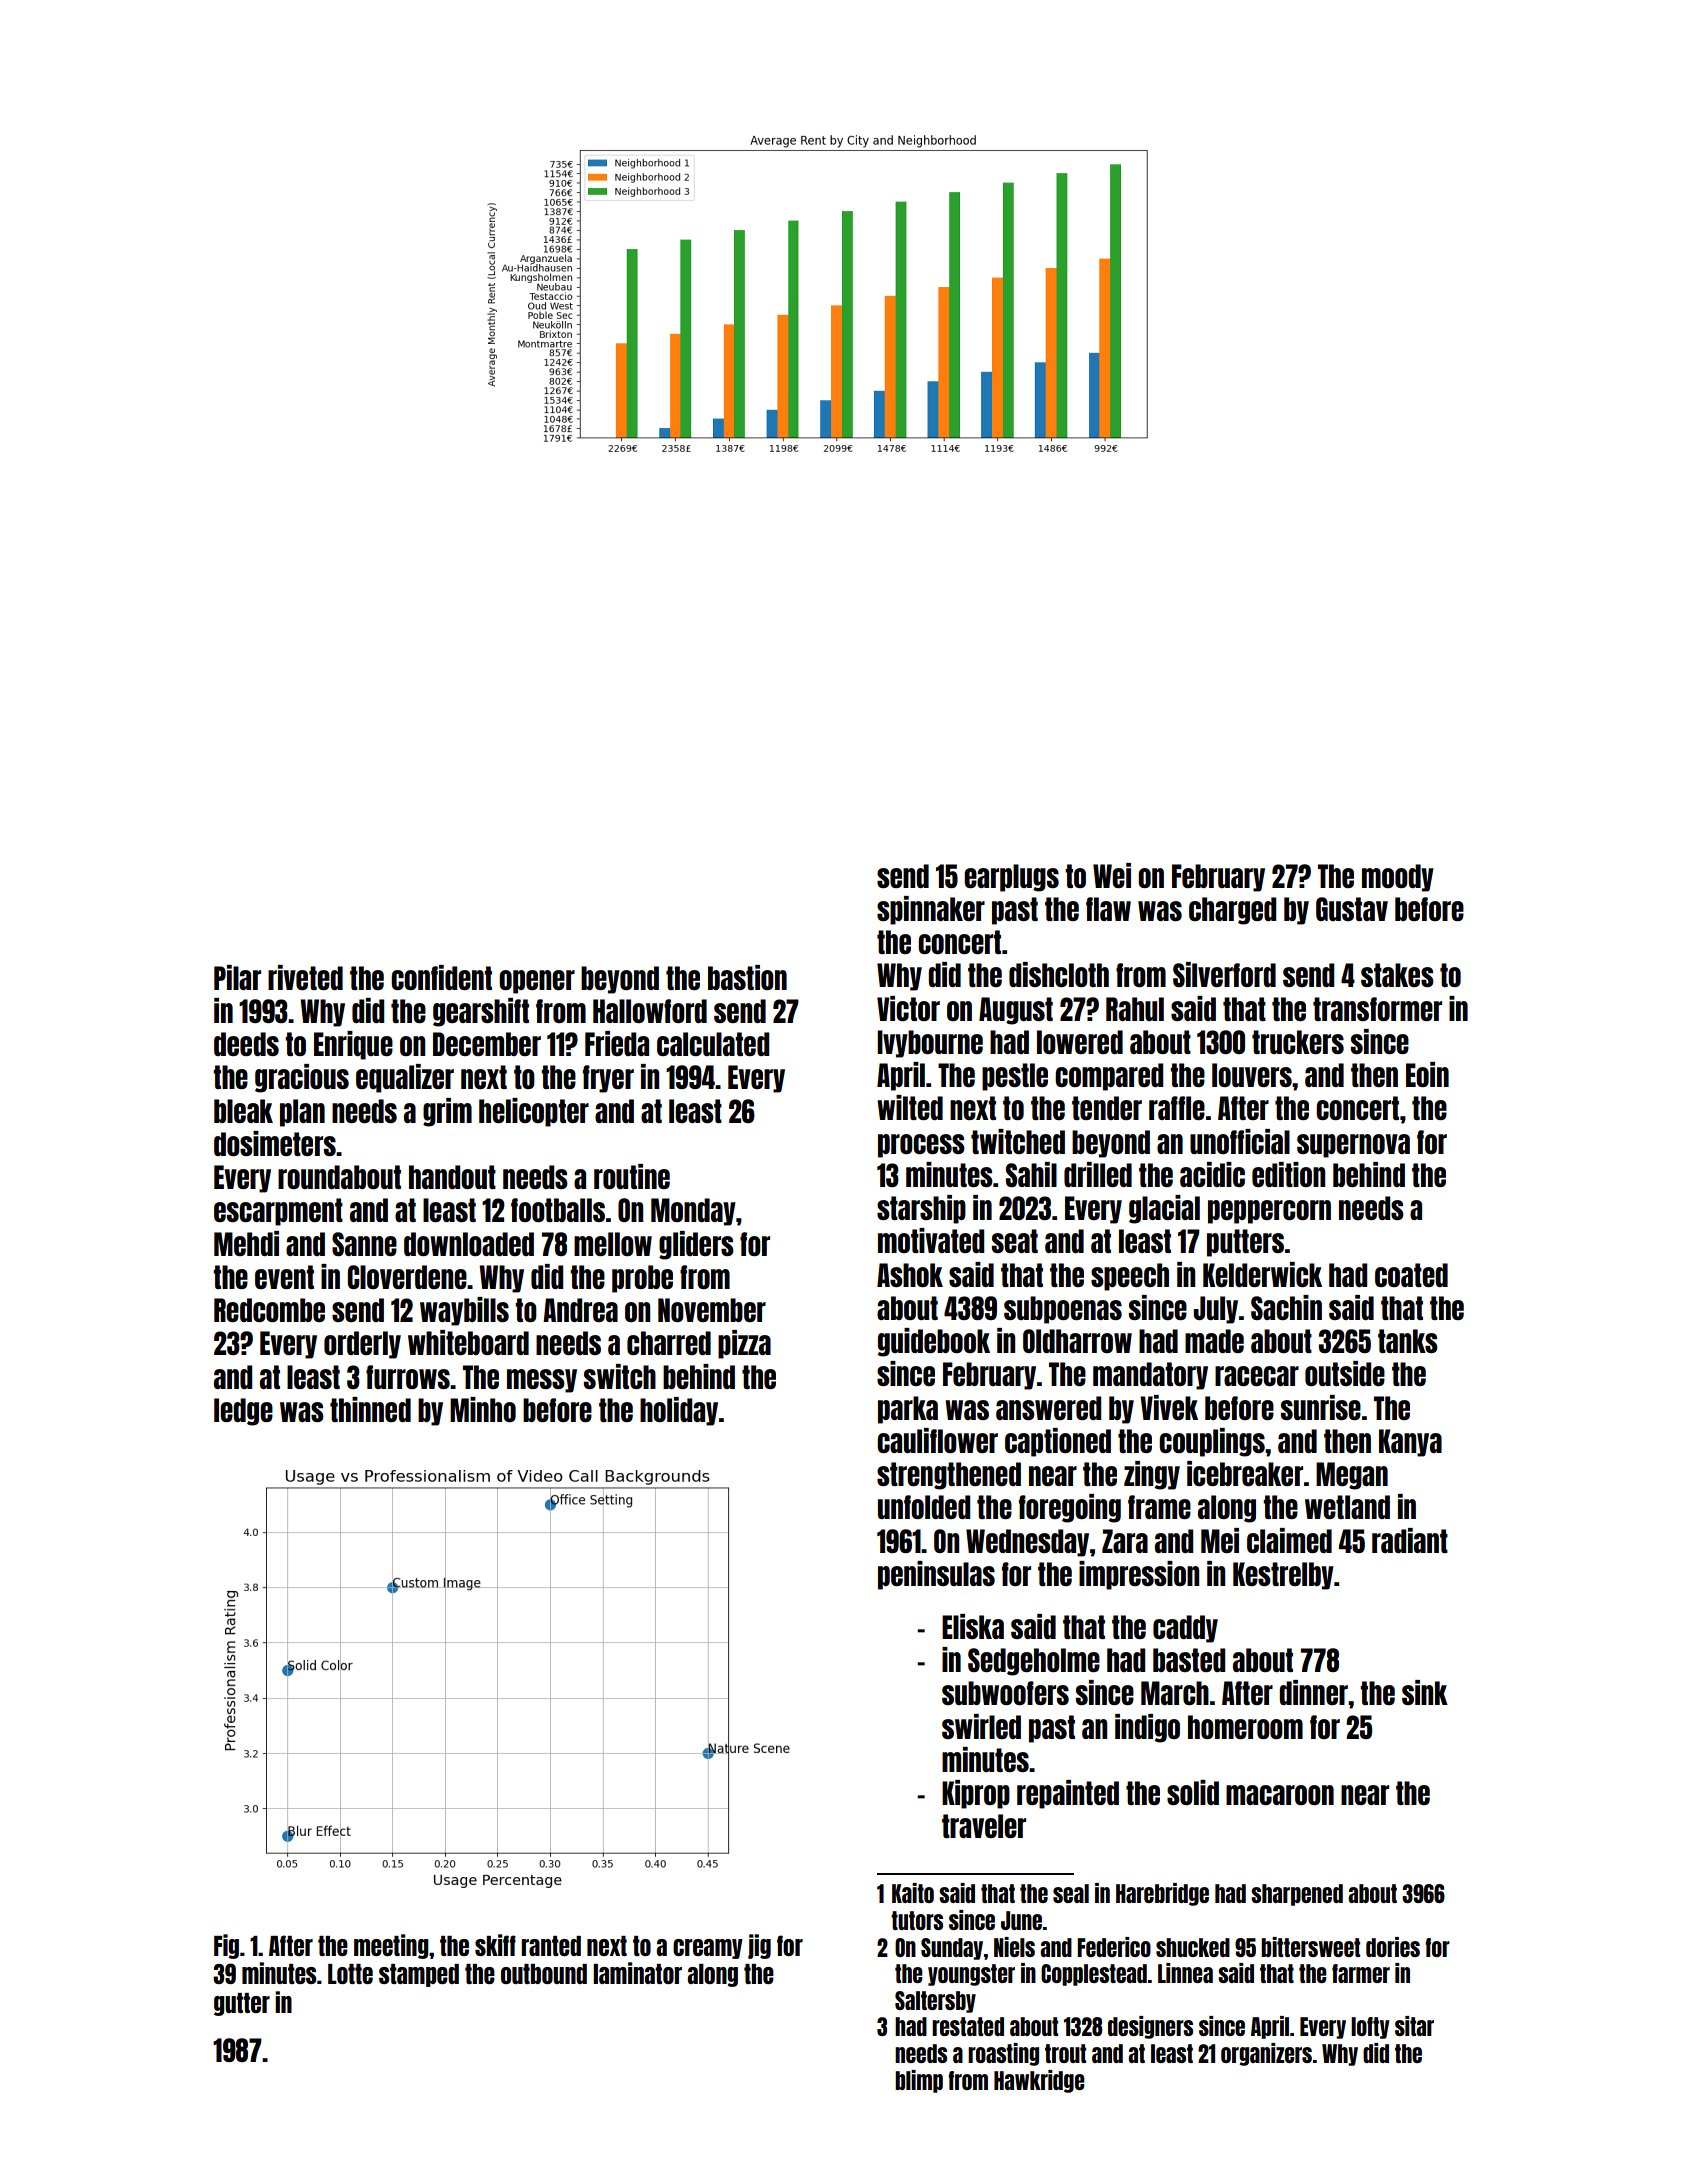 Image resolution: width=1683 pixels, height=2178 pixels. Describe the element at coordinates (921, 1146) in the screenshot. I see `process` at that location.
